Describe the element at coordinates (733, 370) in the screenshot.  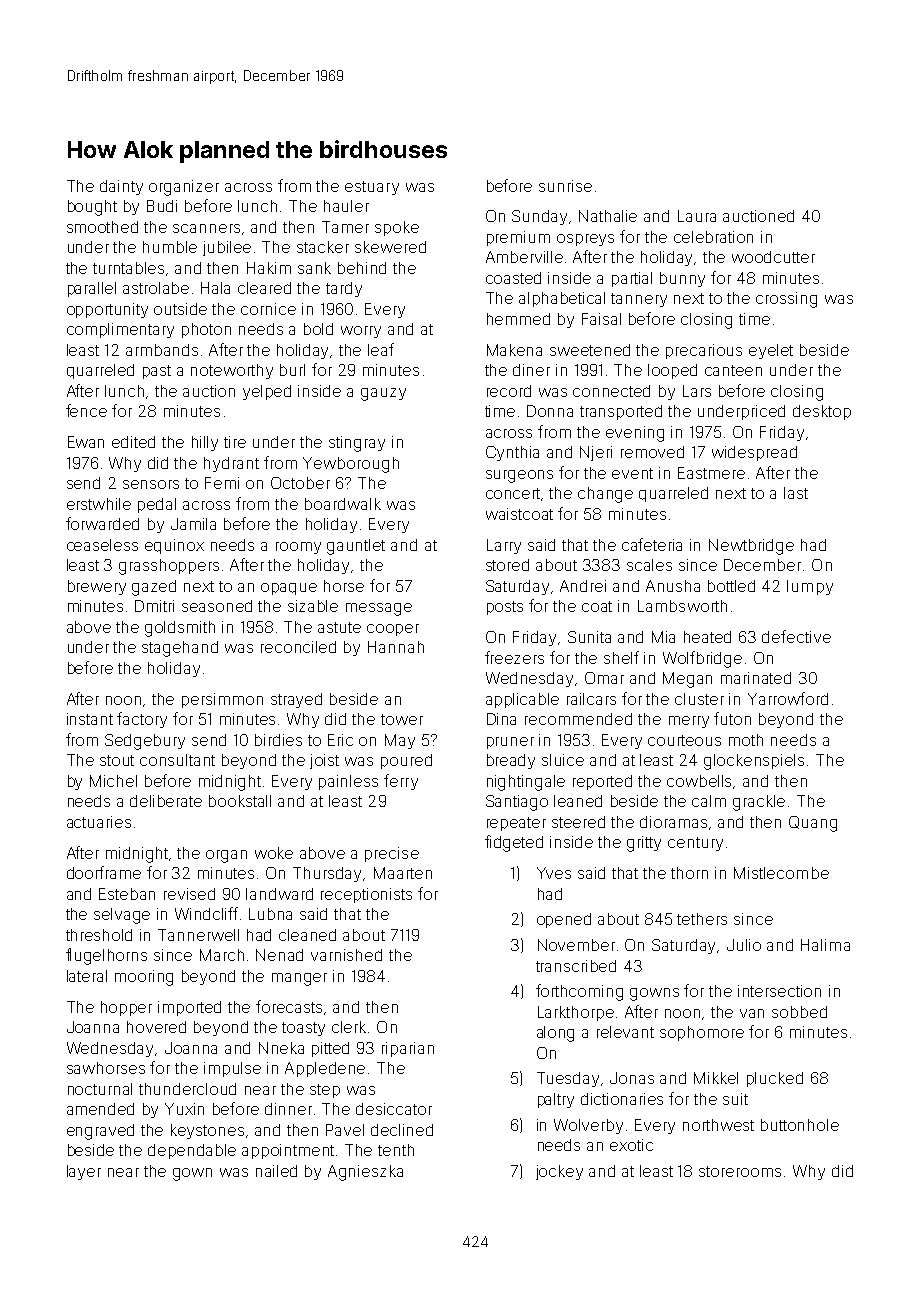
I see `canteen` at that location.
